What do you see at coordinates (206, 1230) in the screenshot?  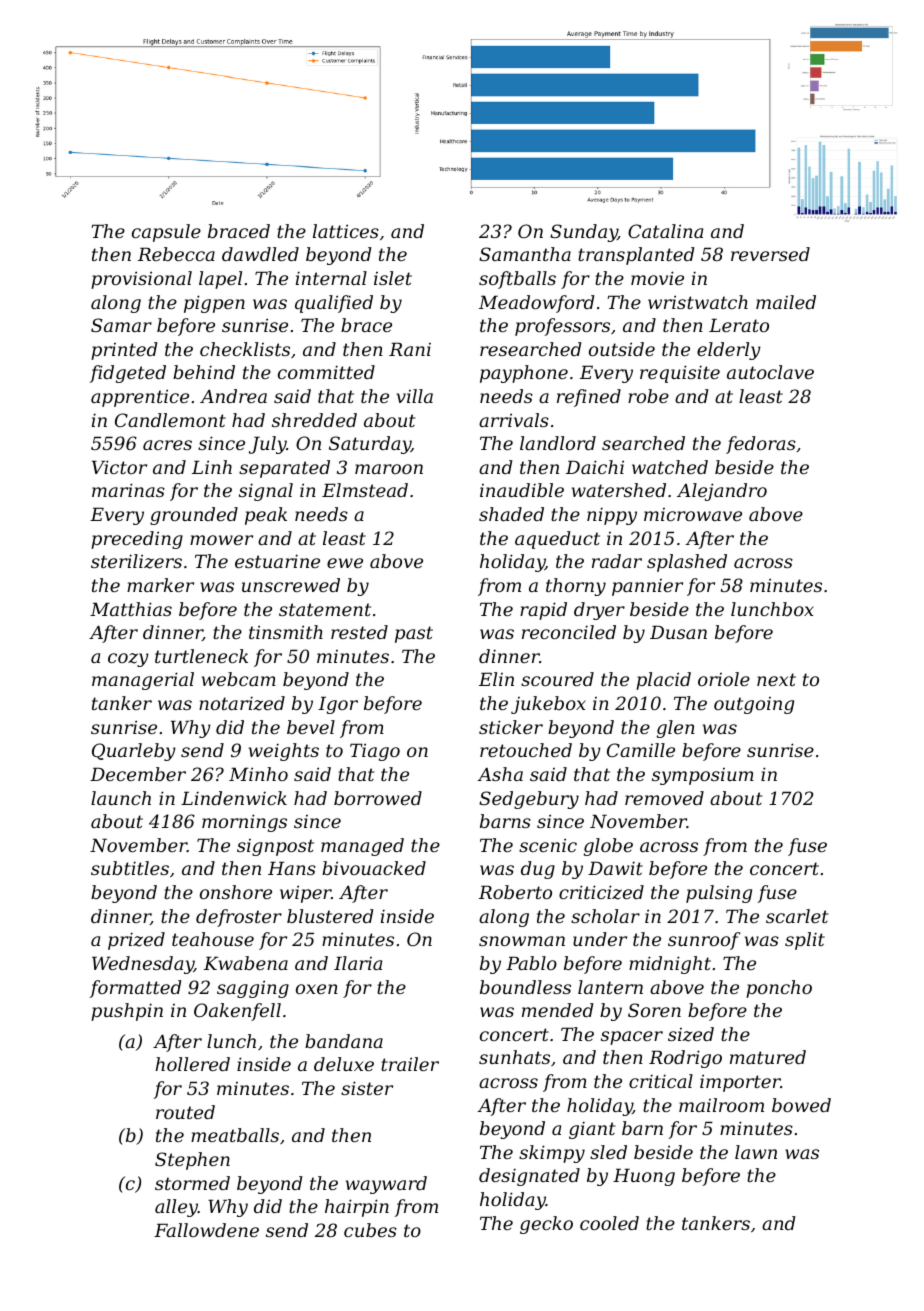 I see `Fallowdene` at bounding box center [206, 1230].
